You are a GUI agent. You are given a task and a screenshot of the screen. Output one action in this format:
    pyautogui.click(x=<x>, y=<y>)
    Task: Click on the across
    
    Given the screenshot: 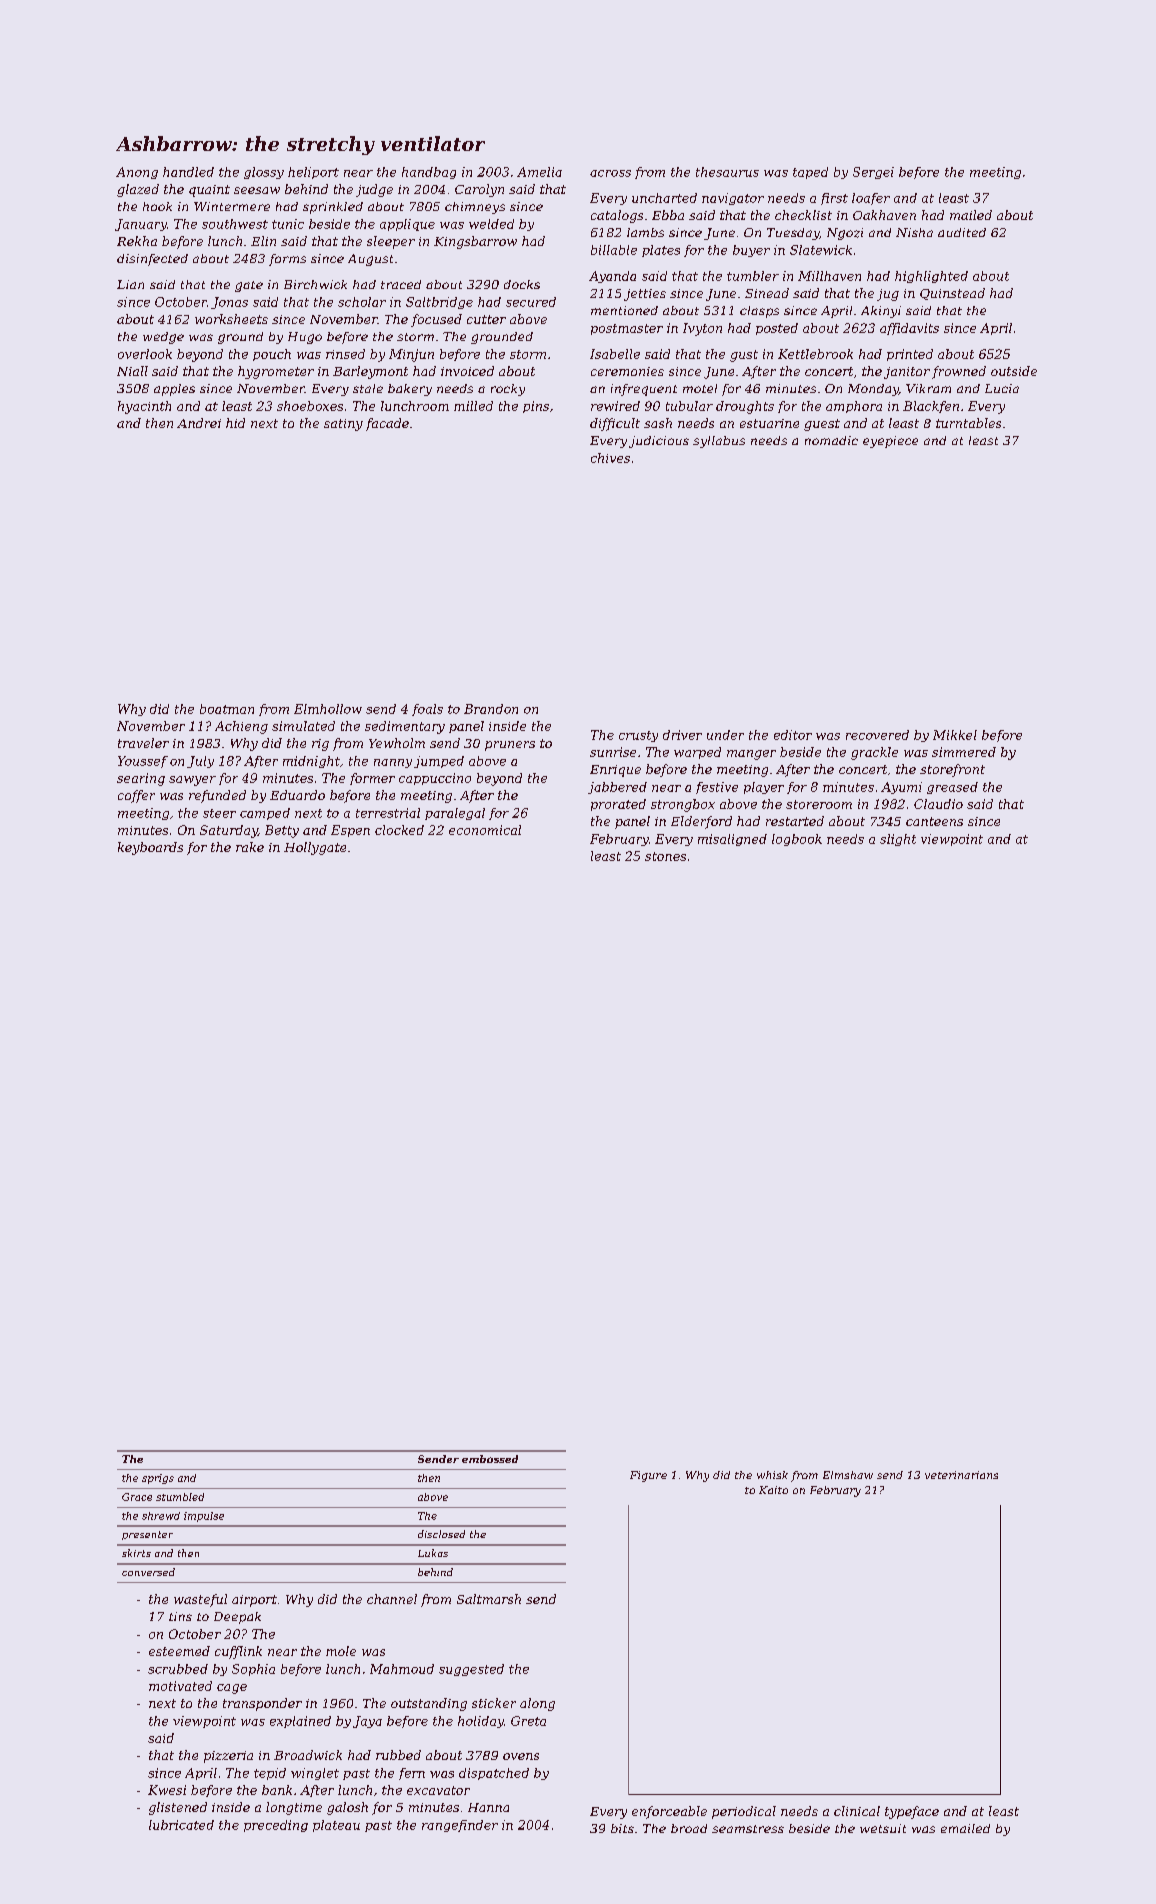 What is the action you would take?
    pyautogui.click(x=610, y=173)
